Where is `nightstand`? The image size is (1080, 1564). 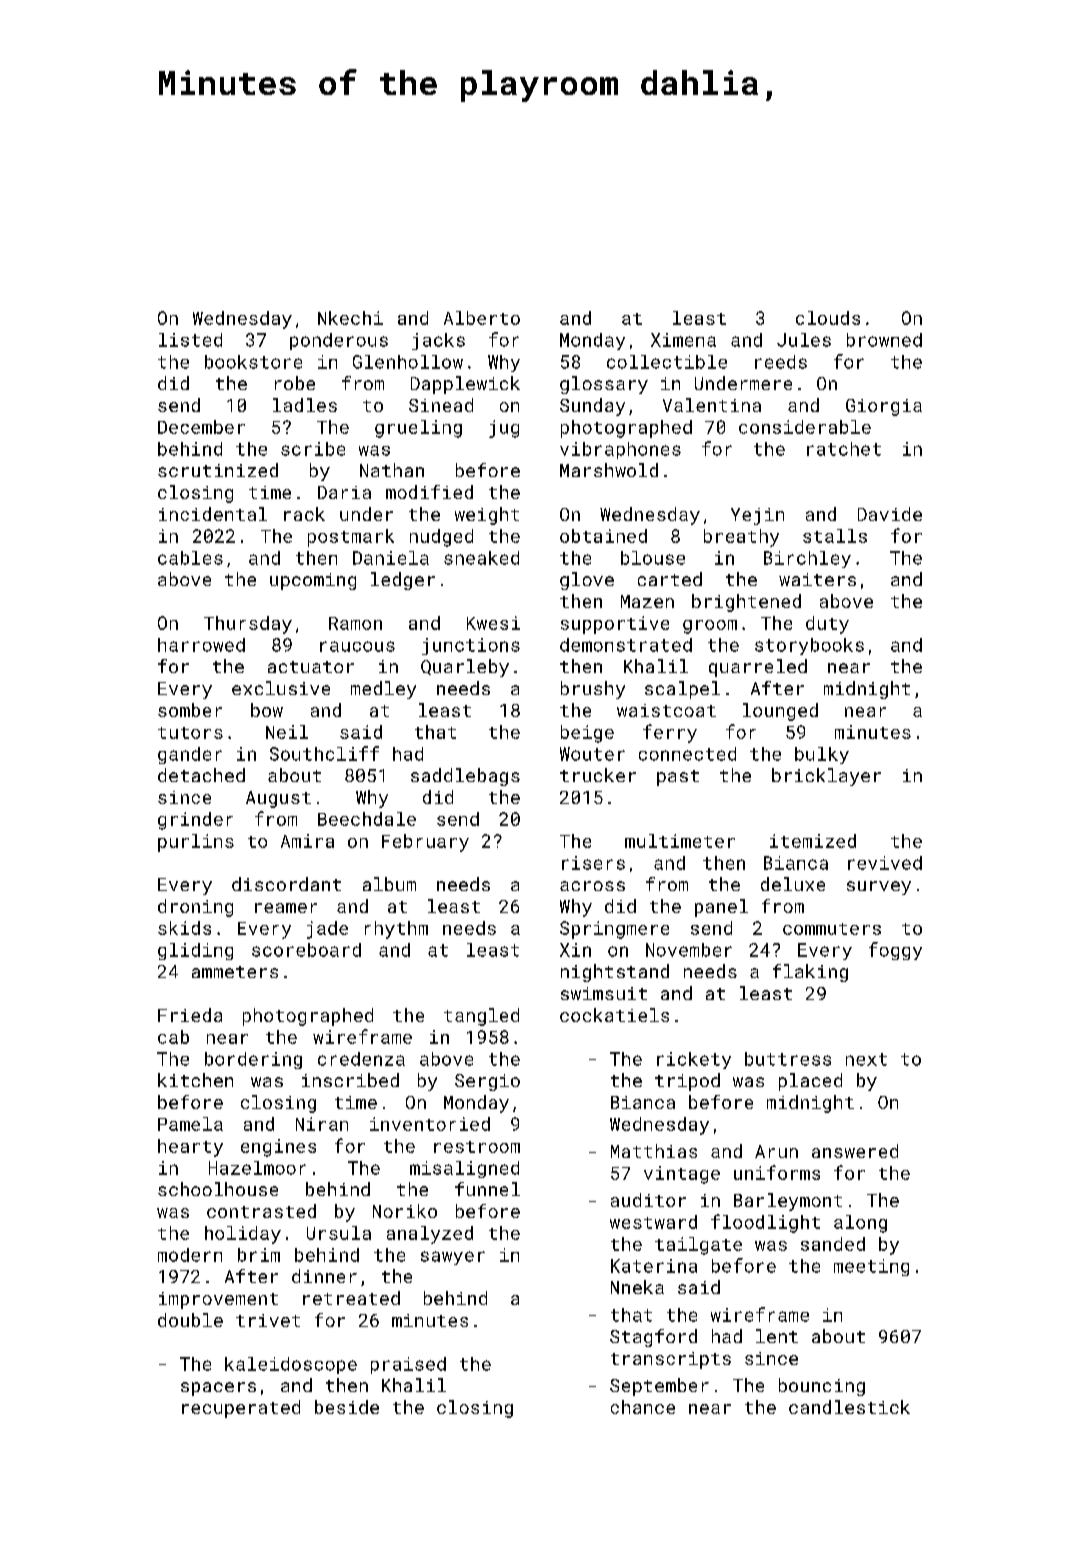
nightstand is located at coordinates (615, 973).
